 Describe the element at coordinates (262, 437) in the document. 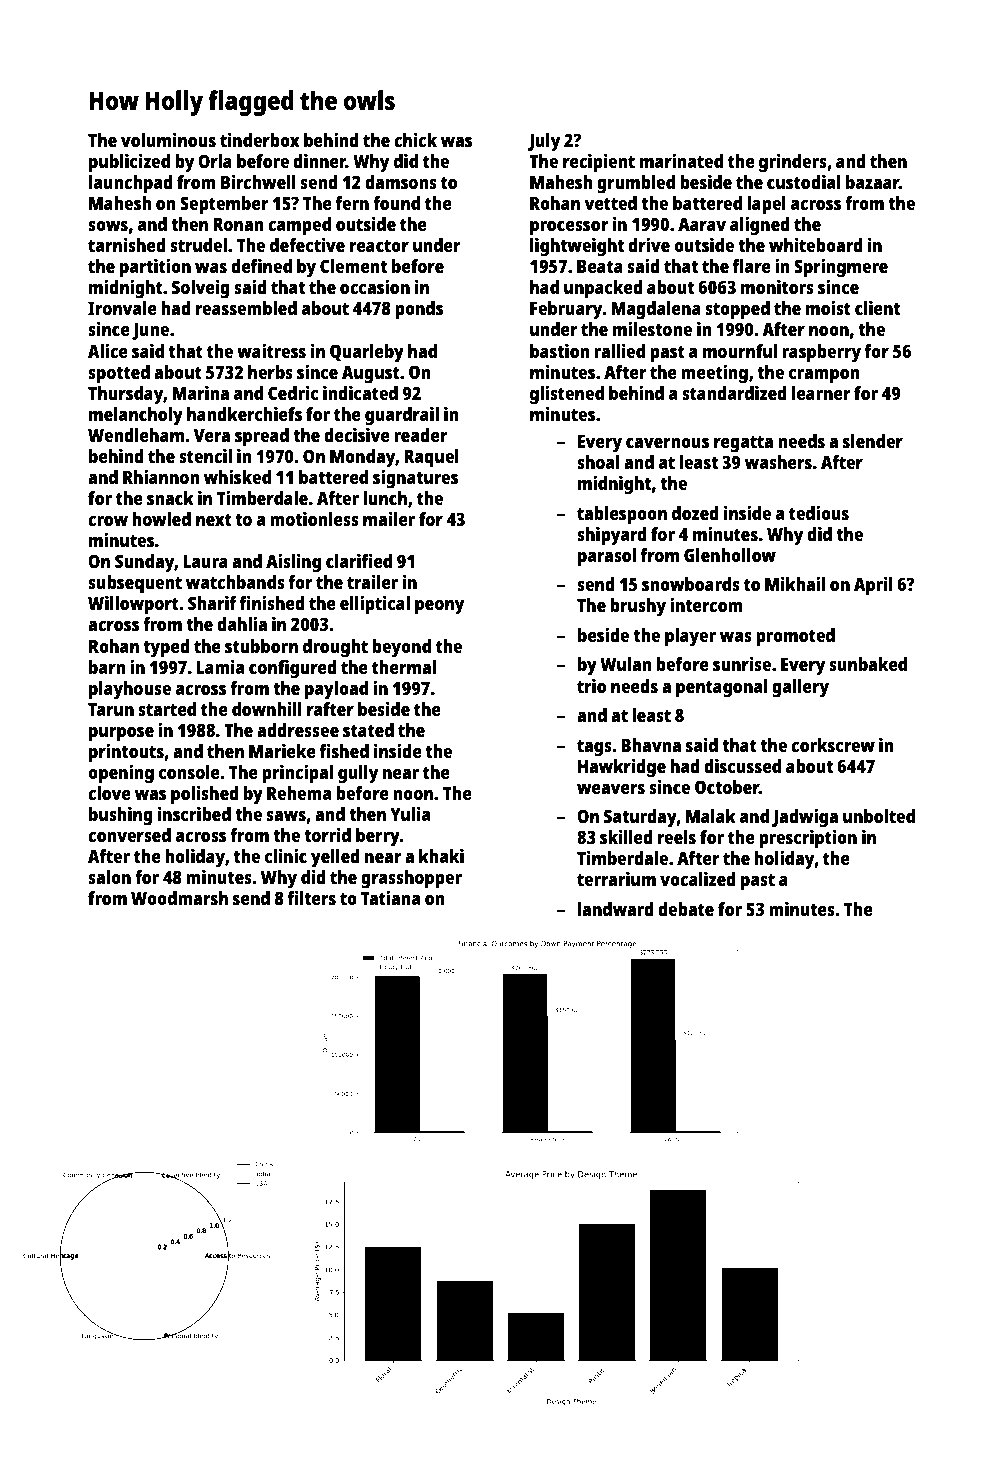

I see `spread` at that location.
